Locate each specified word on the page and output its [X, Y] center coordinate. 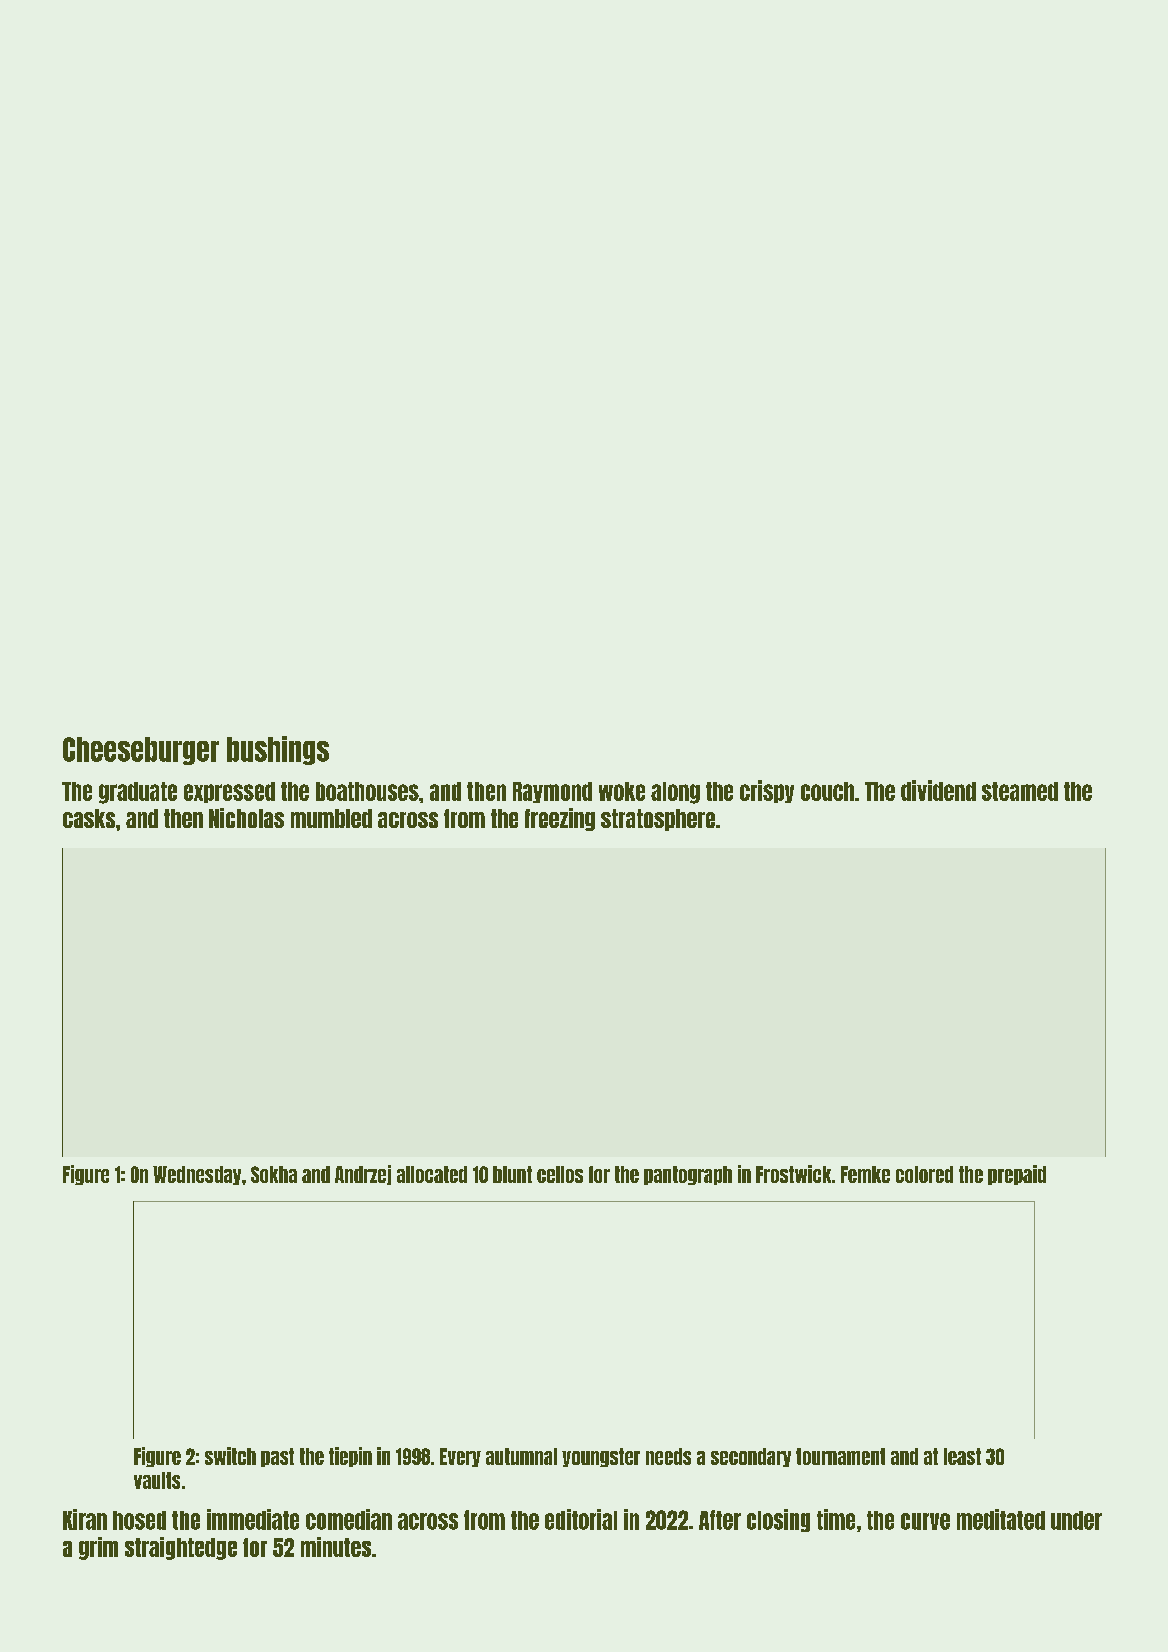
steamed [1020, 791]
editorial [581, 1519]
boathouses [367, 791]
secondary [751, 1457]
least [962, 1456]
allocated [432, 1174]
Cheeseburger [141, 751]
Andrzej [363, 1175]
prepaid [1017, 1175]
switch [230, 1456]
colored [924, 1174]
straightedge [181, 1548]
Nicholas [246, 818]
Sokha [274, 1174]
